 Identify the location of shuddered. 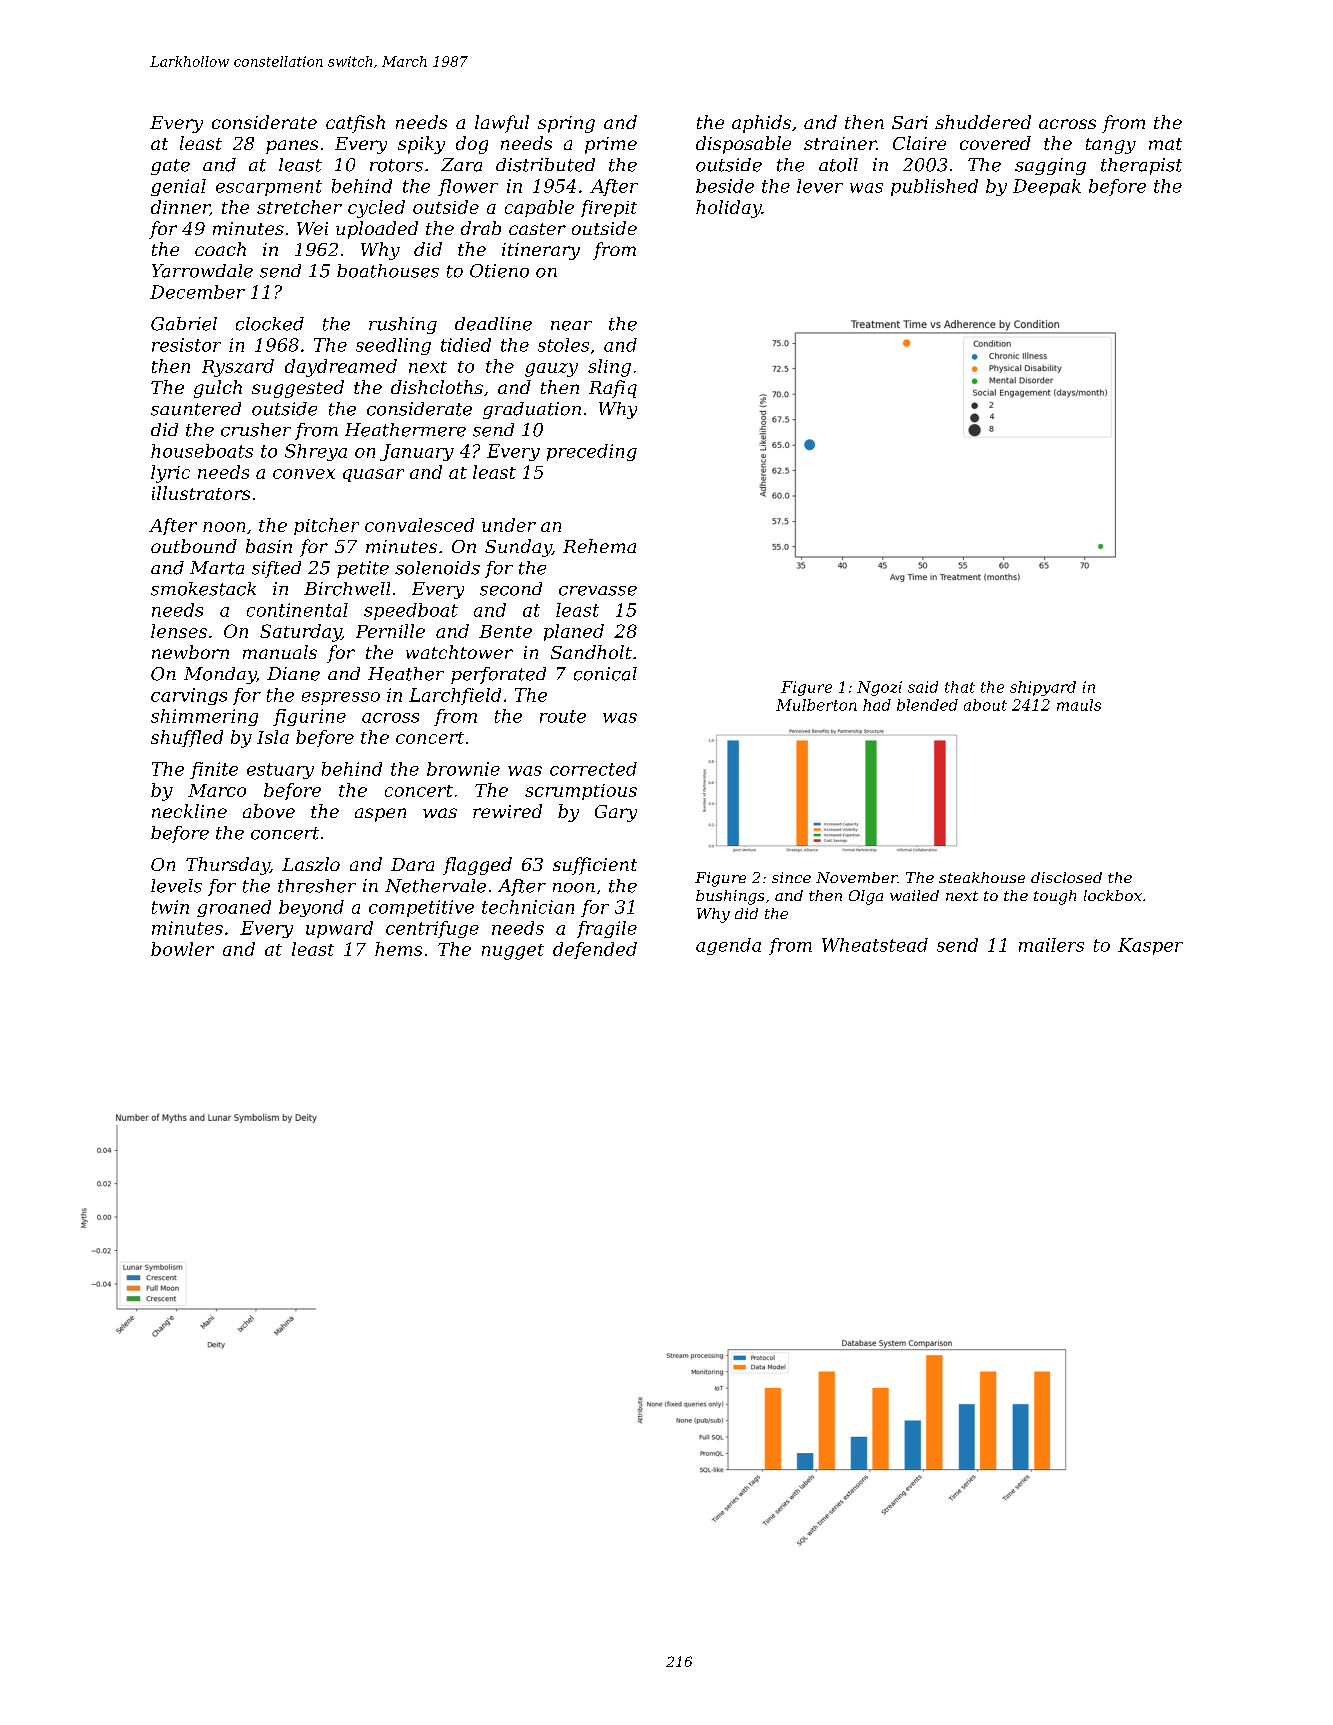
(983, 122).
